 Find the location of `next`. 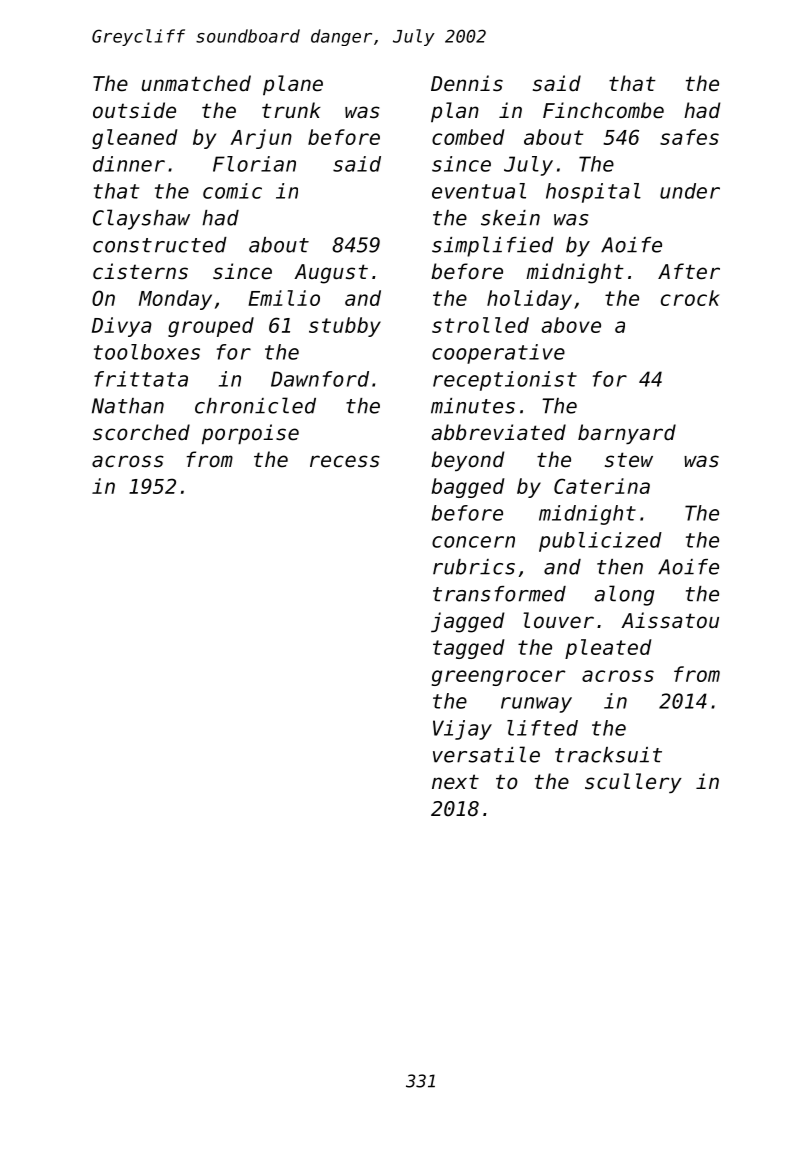

next is located at coordinates (455, 782).
